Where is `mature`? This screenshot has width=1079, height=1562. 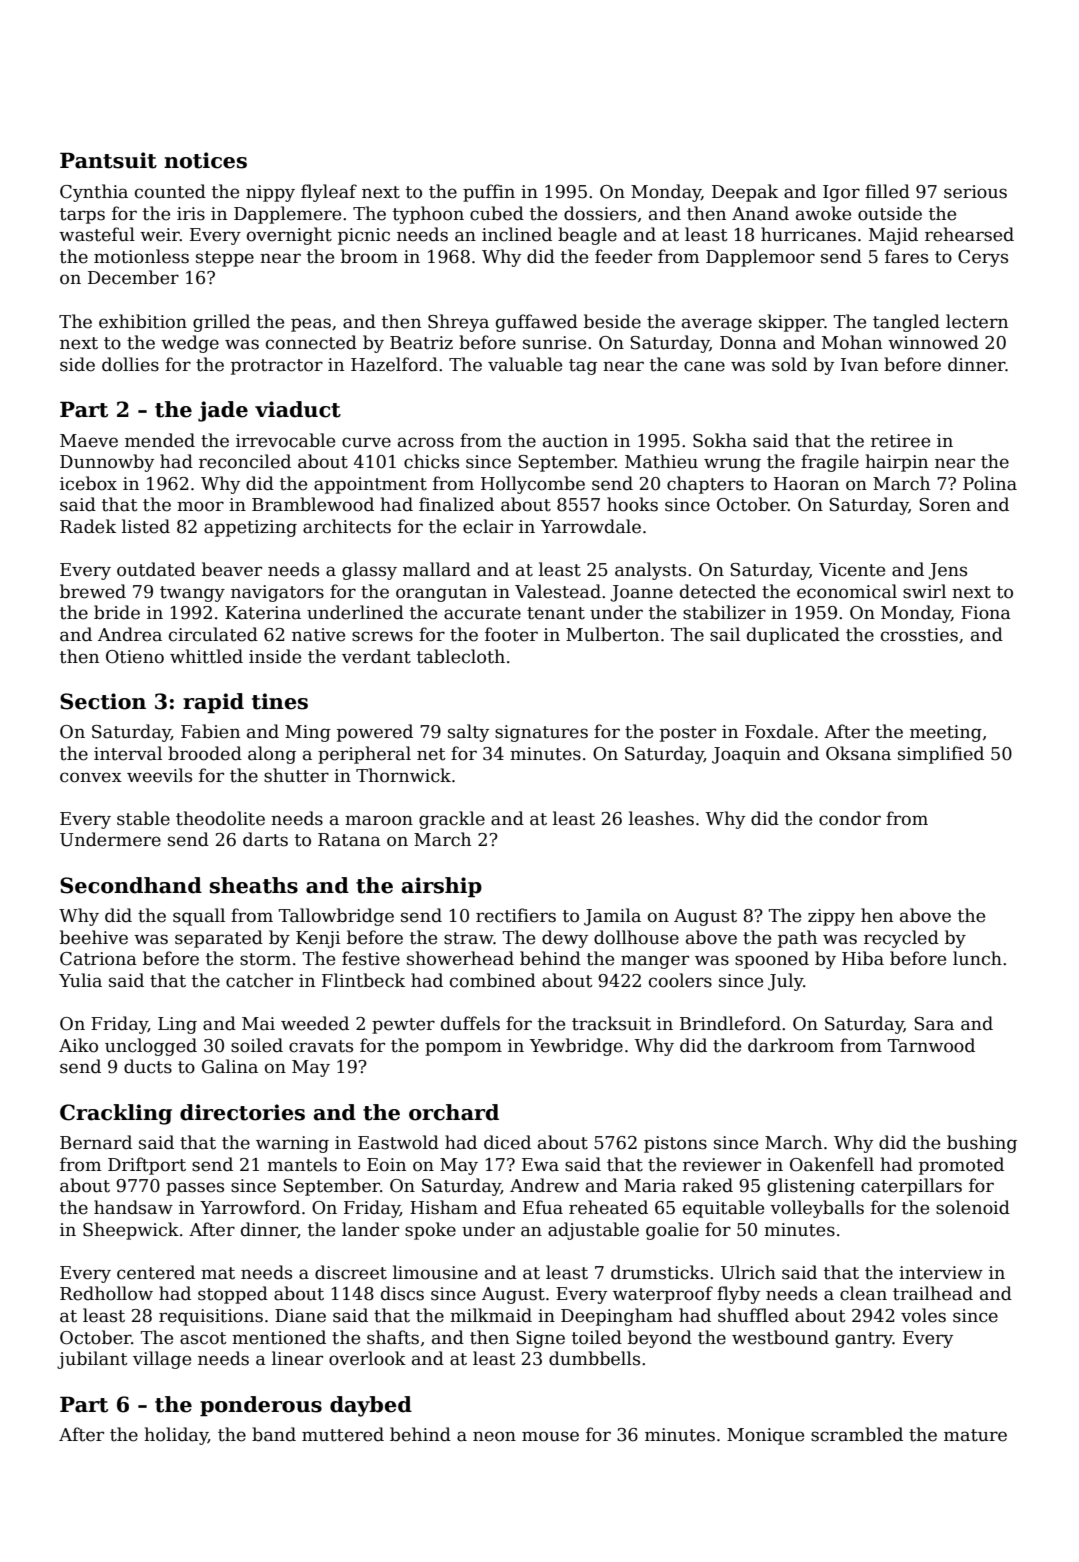
mature is located at coordinates (975, 1435).
